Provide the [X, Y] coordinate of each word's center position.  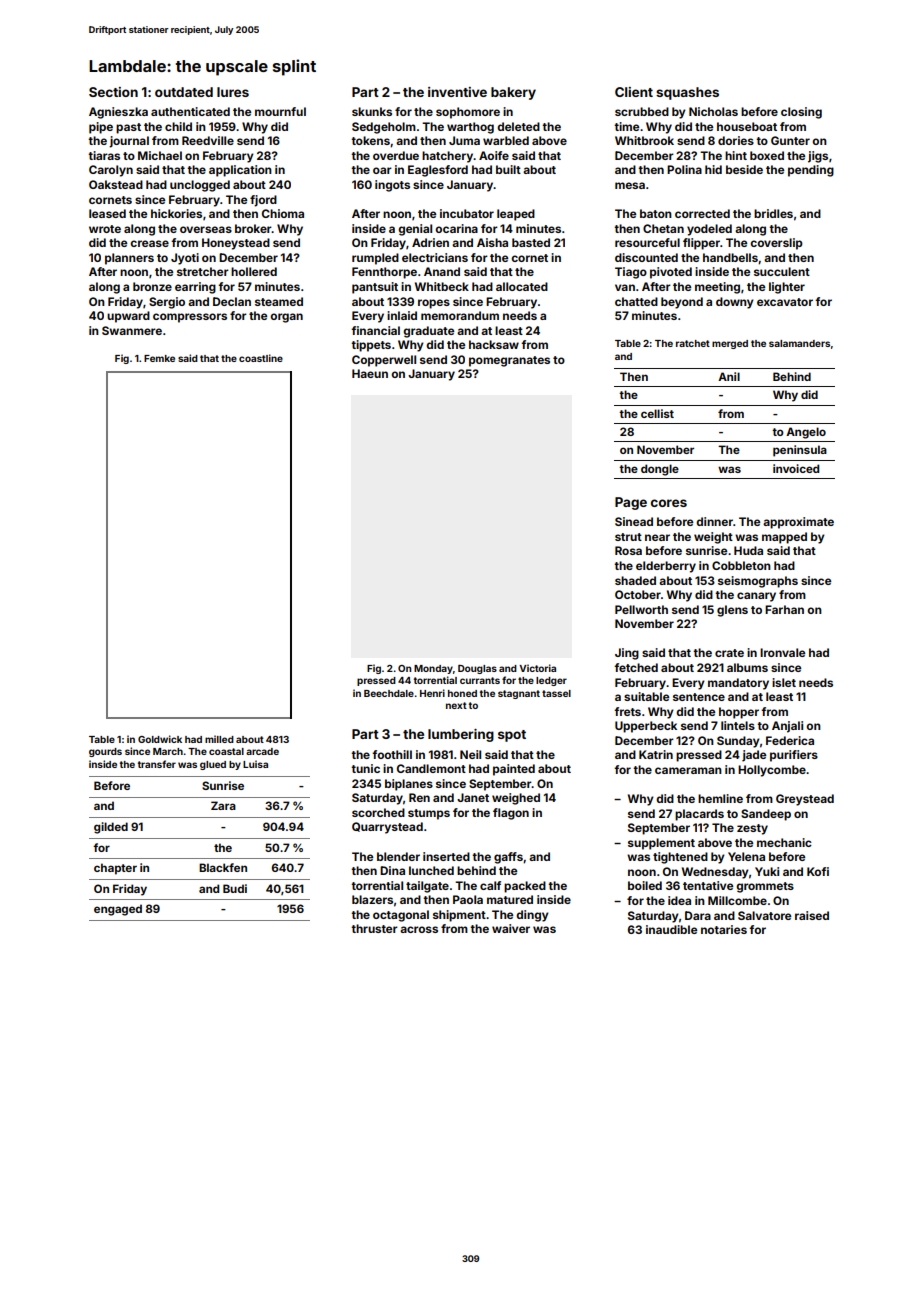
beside [744, 169]
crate [729, 653]
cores [669, 503]
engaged [118, 910]
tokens [370, 140]
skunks [372, 111]
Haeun [370, 373]
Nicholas [713, 111]
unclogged [200, 186]
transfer [157, 764]
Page [631, 503]
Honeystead [236, 244]
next [456, 705]
